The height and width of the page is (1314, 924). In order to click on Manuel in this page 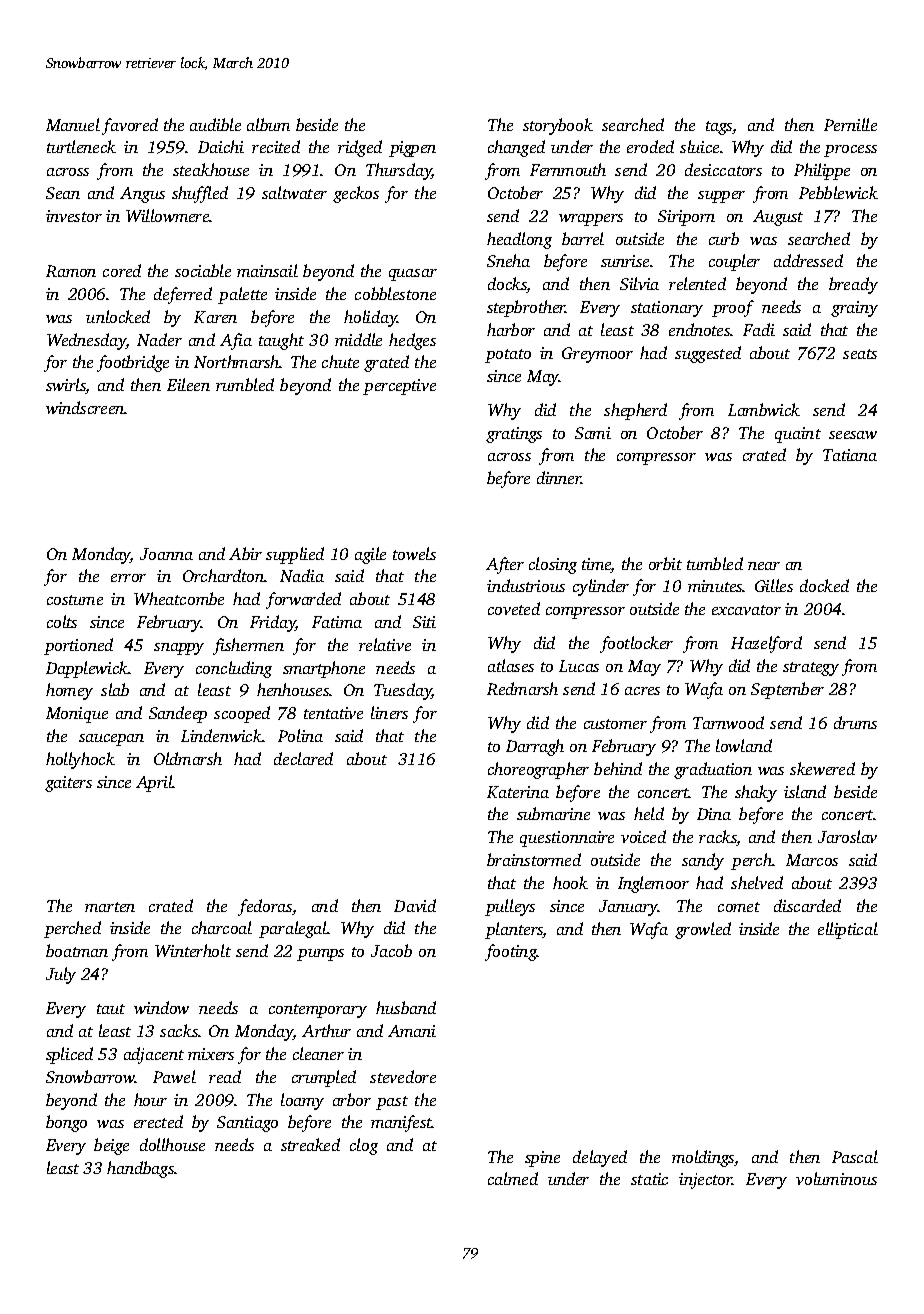, I will do `click(73, 124)`.
